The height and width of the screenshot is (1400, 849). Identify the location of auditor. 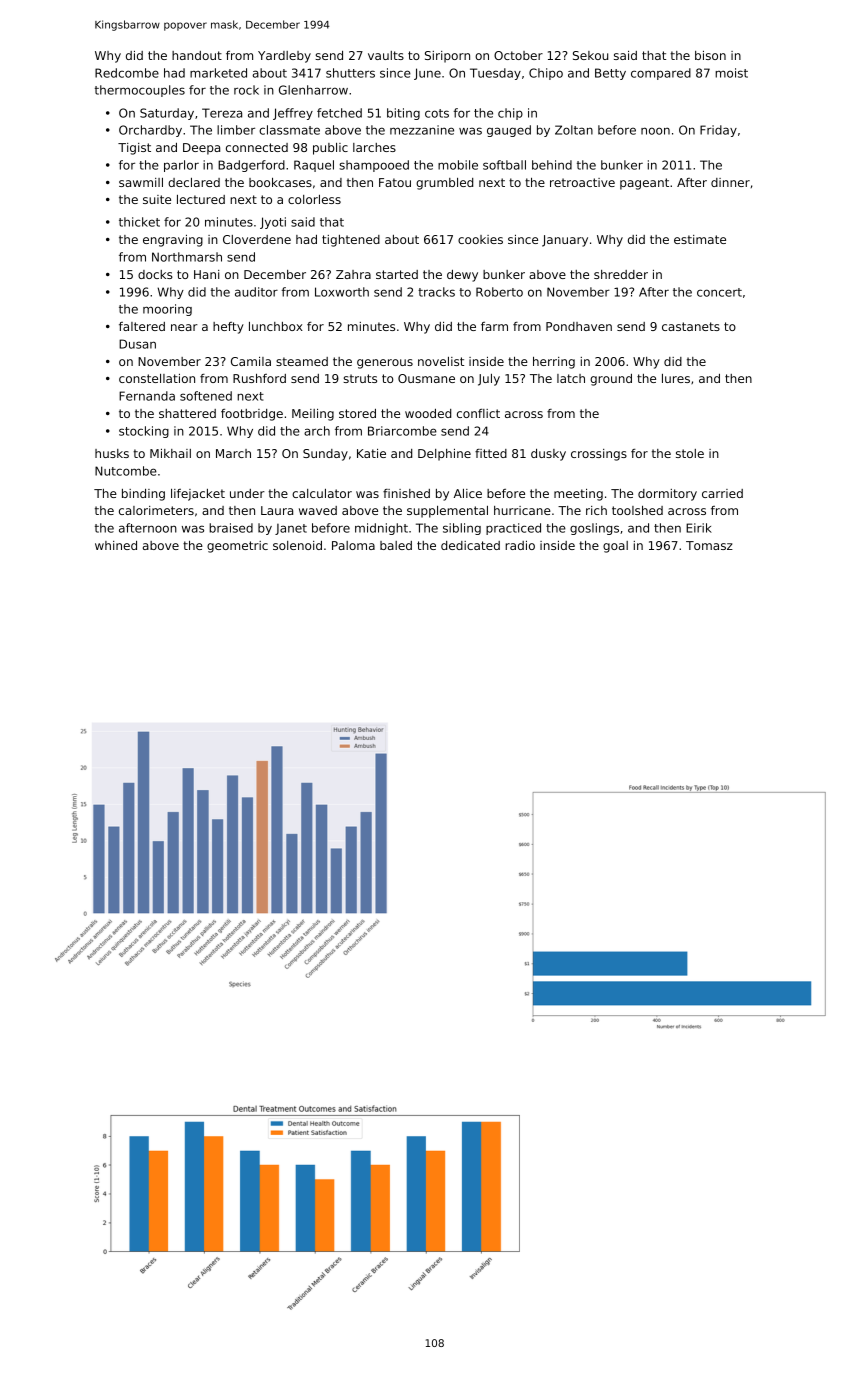
(256, 292).
